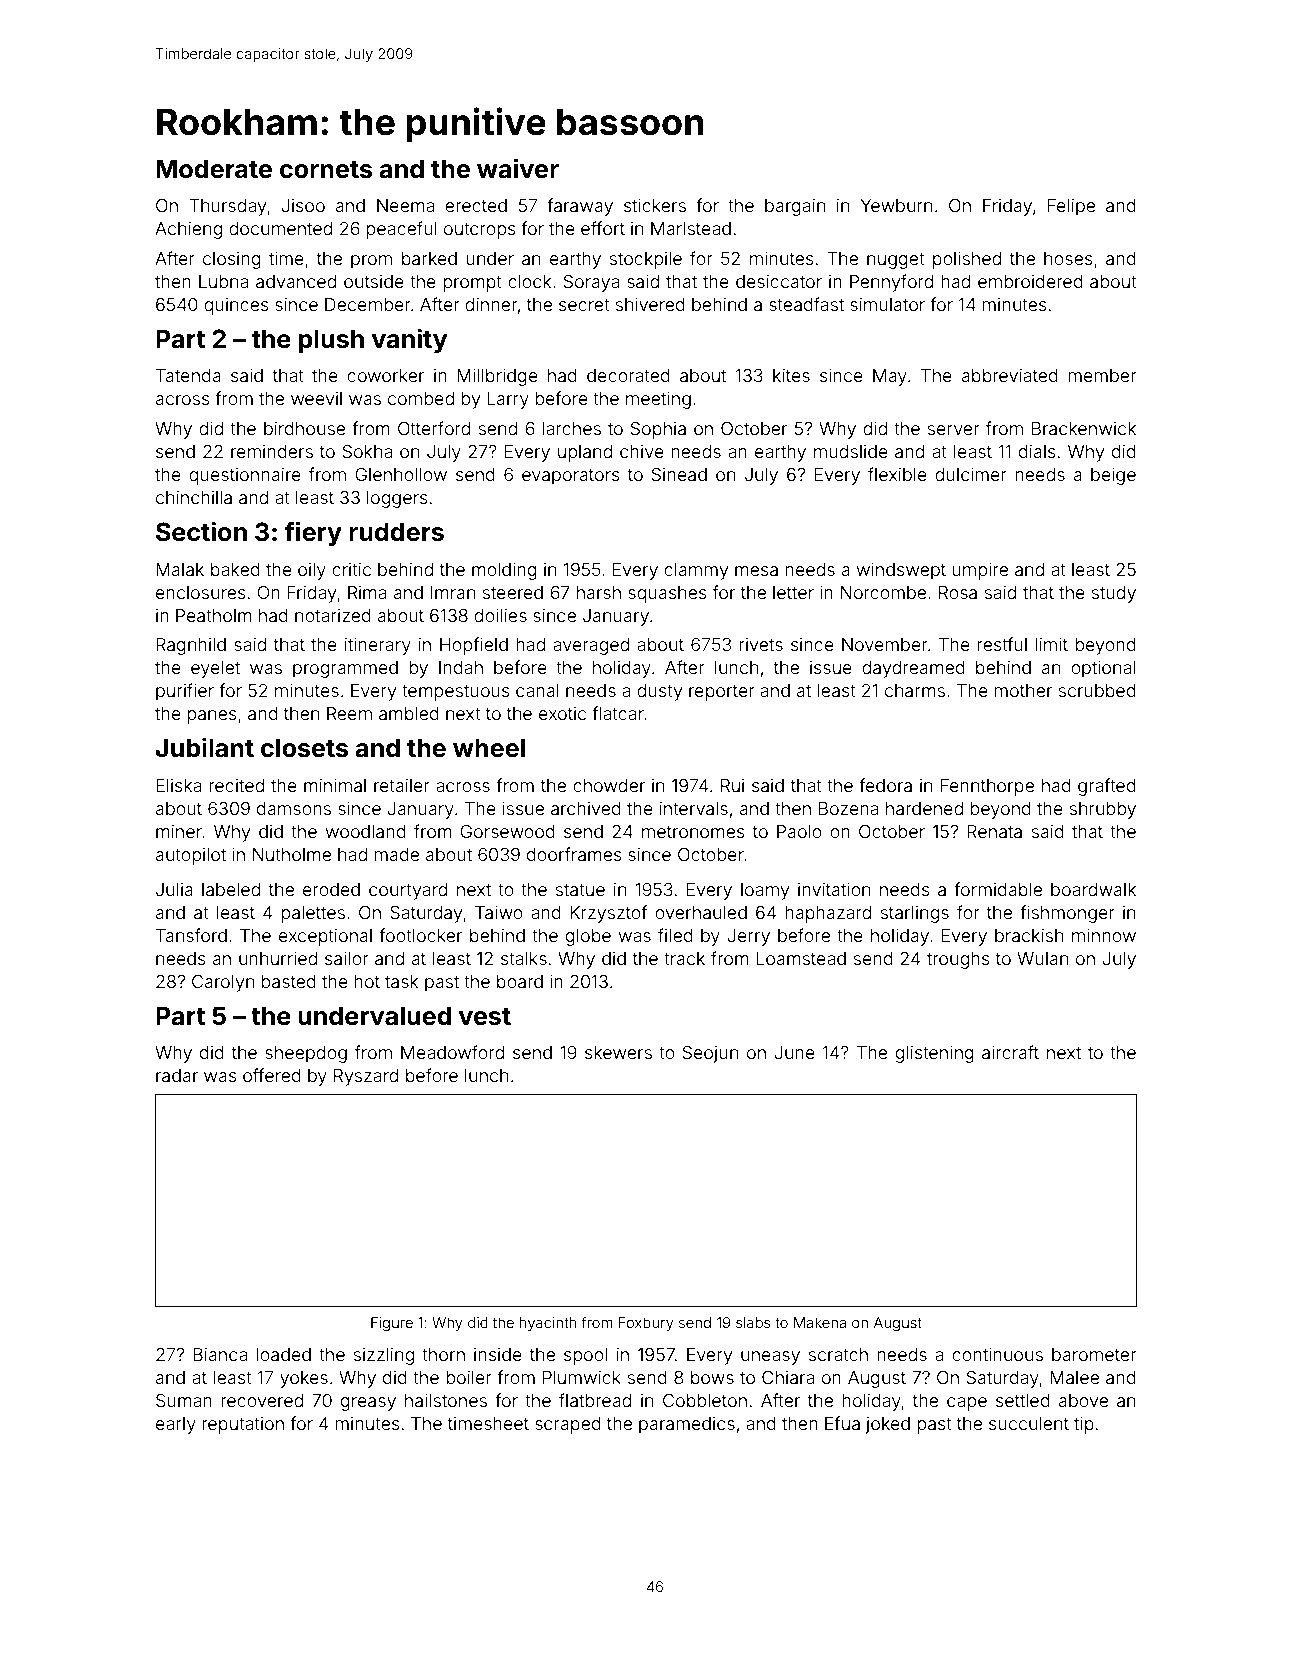 The height and width of the screenshot is (1672, 1292). I want to click on radar, so click(177, 1075).
